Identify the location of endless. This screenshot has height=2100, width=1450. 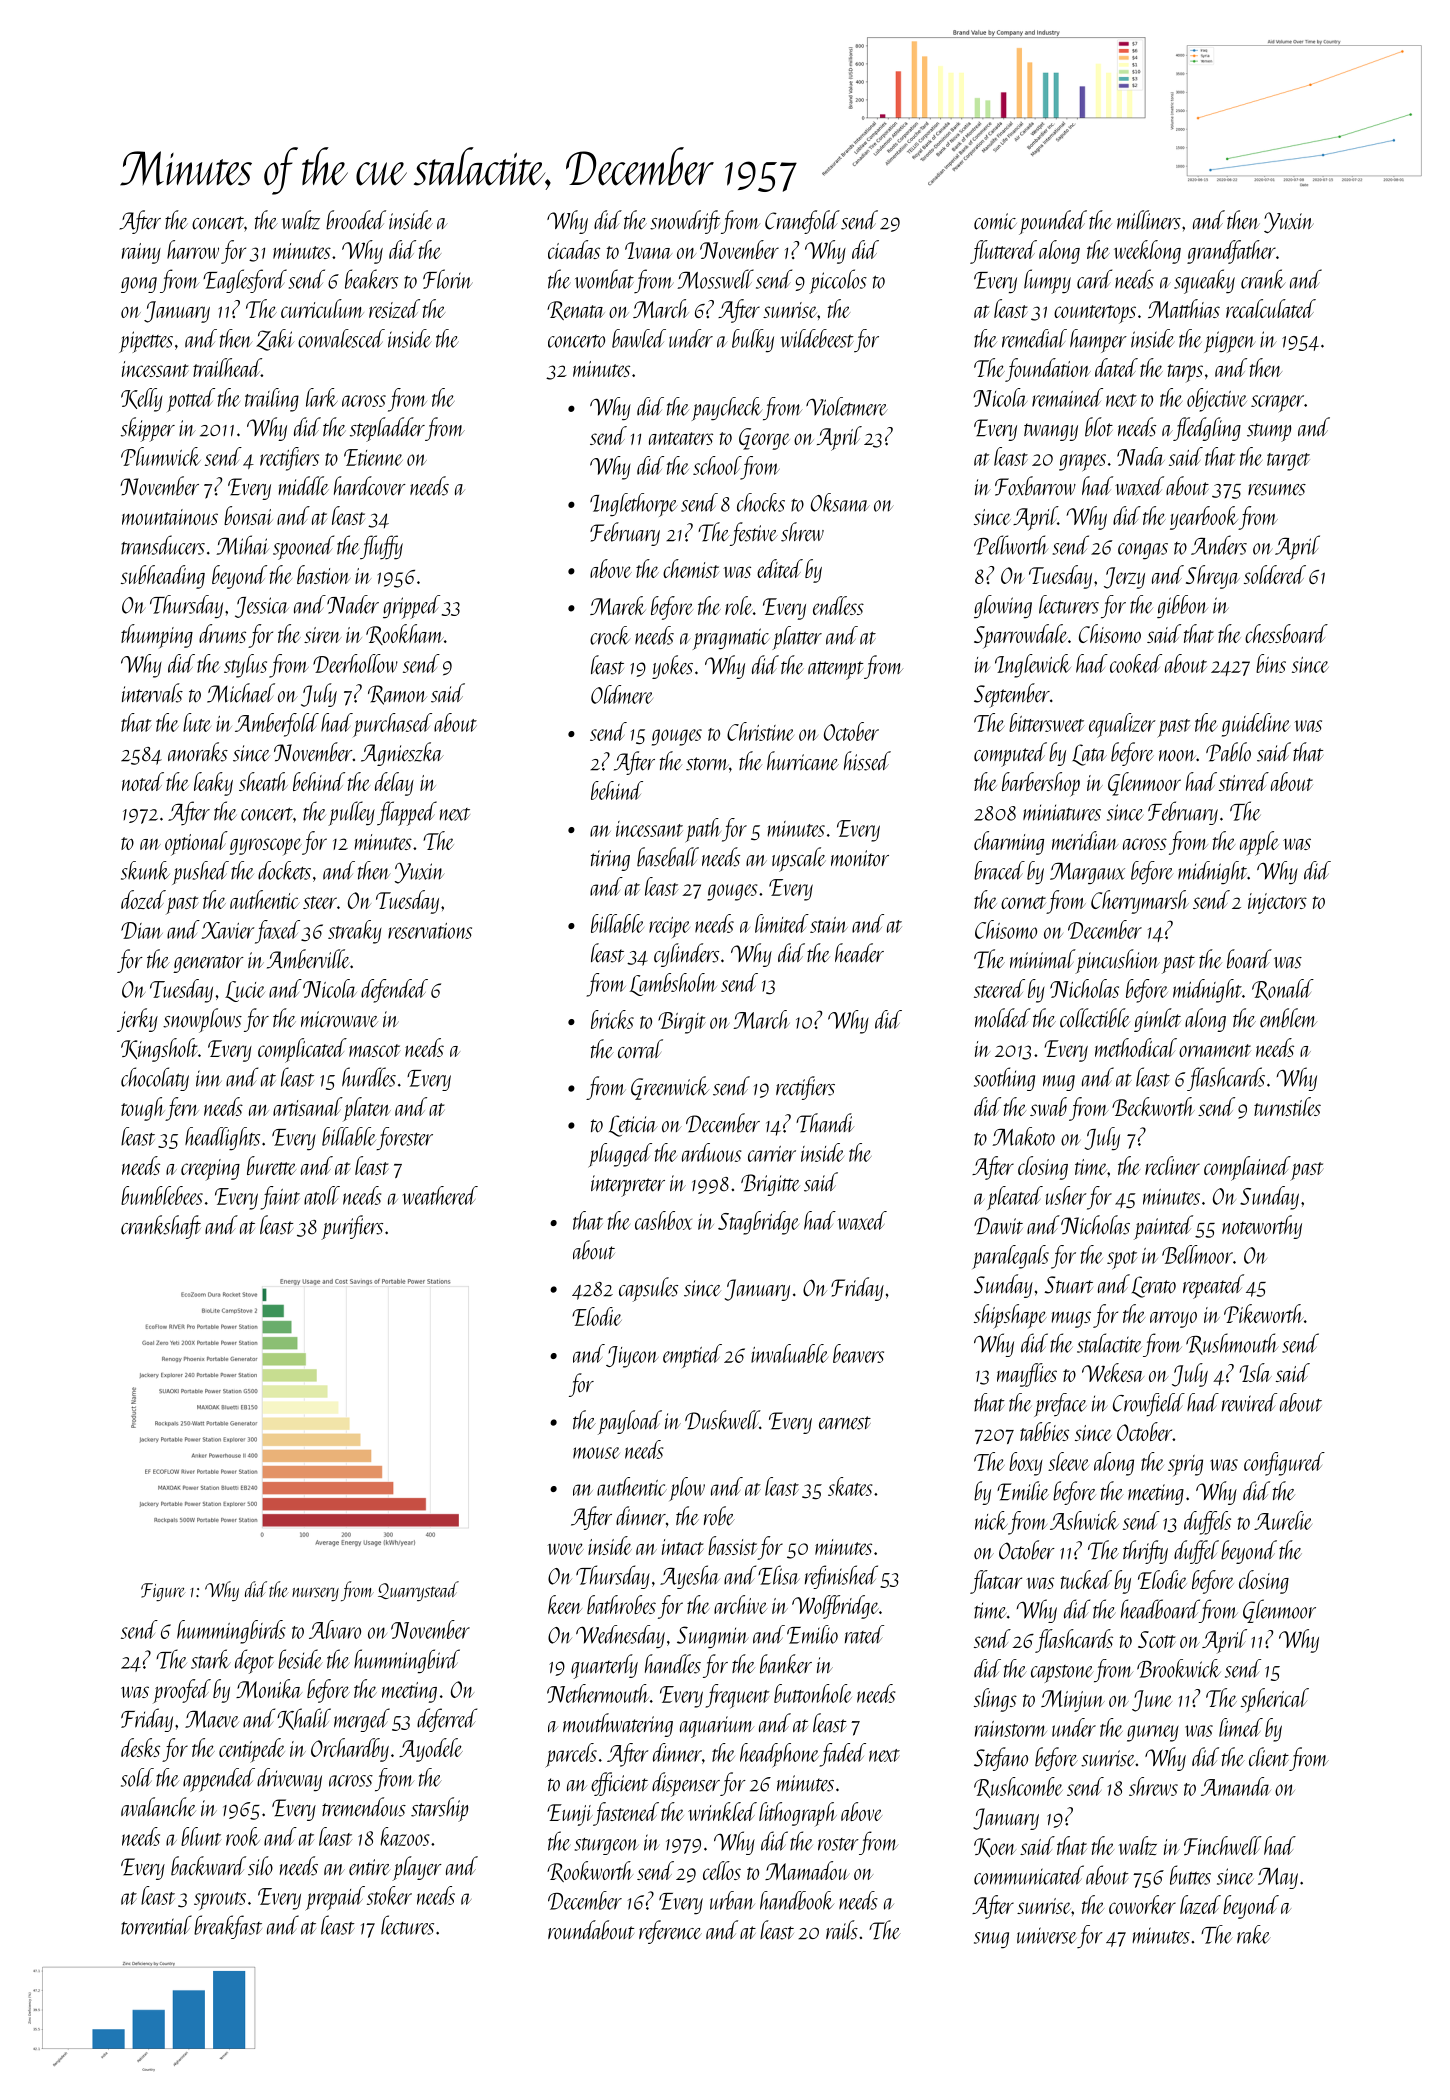
(838, 605).
